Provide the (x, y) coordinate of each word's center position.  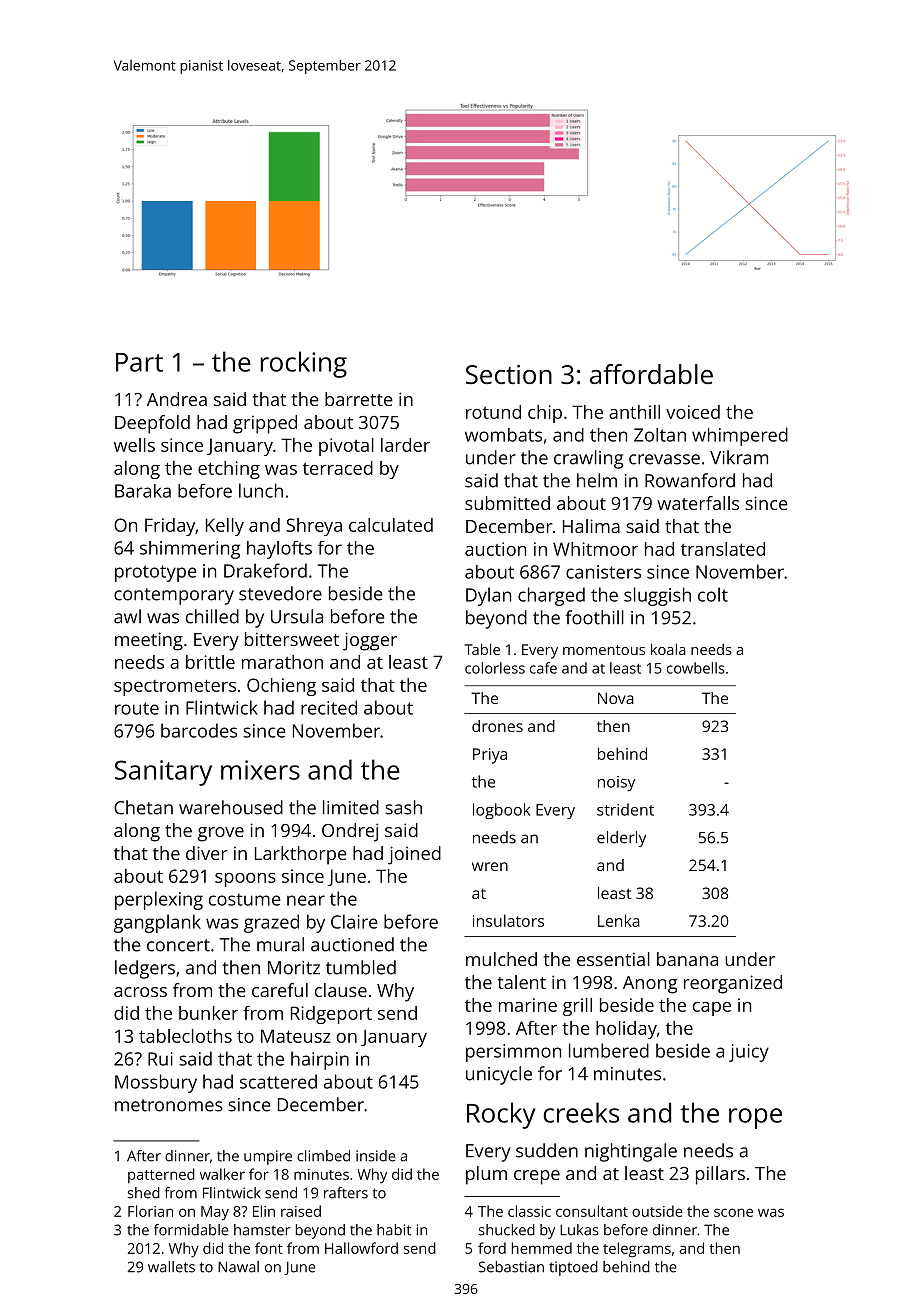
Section (509, 374)
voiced (693, 412)
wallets (171, 1267)
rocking (303, 364)
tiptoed (573, 1268)
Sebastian (511, 1267)
